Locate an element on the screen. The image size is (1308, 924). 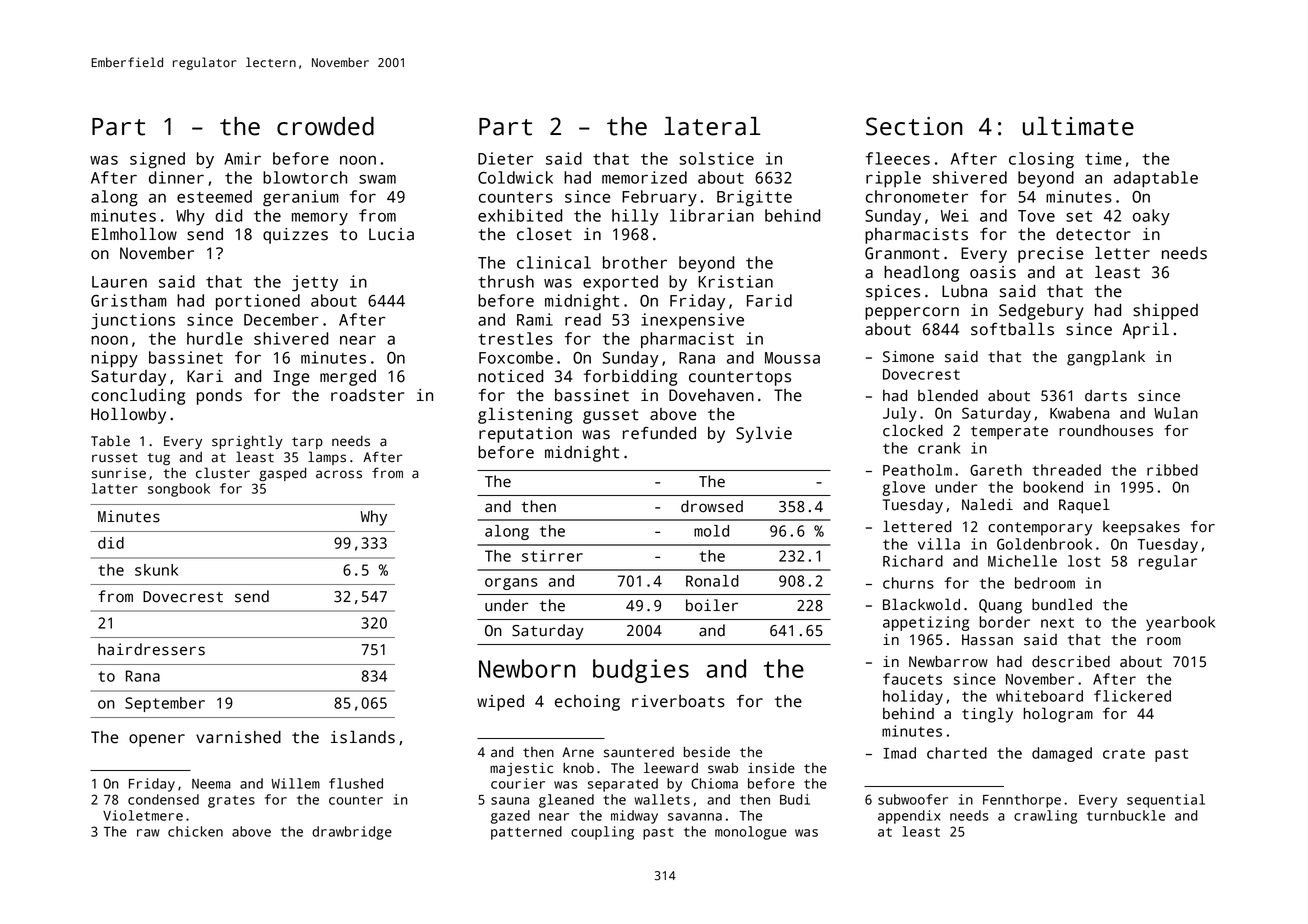
drowsed is located at coordinates (712, 506).
